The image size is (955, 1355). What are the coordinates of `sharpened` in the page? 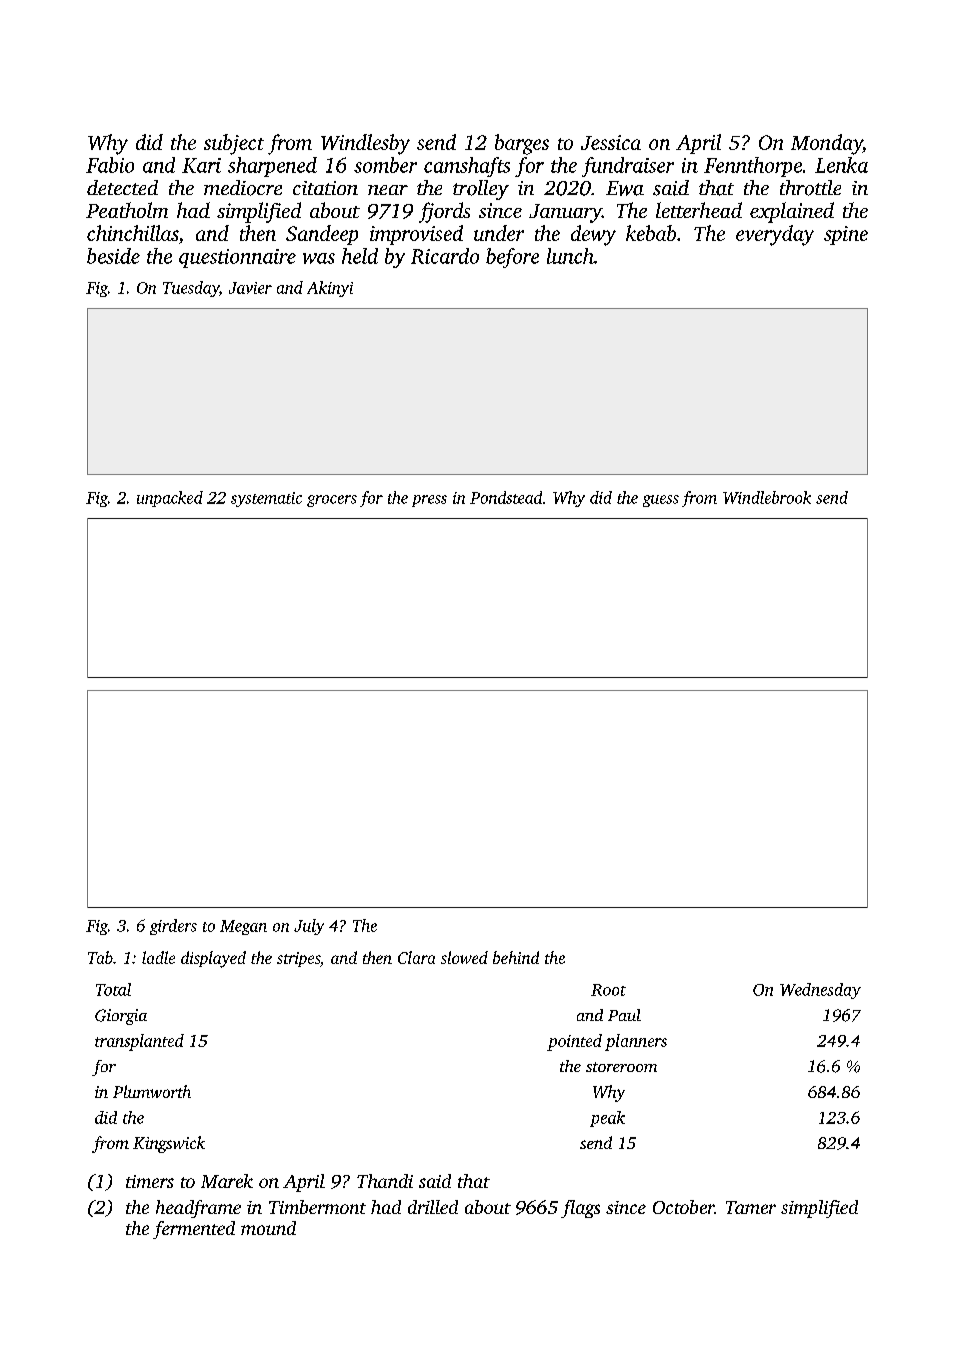 It's located at (272, 167).
